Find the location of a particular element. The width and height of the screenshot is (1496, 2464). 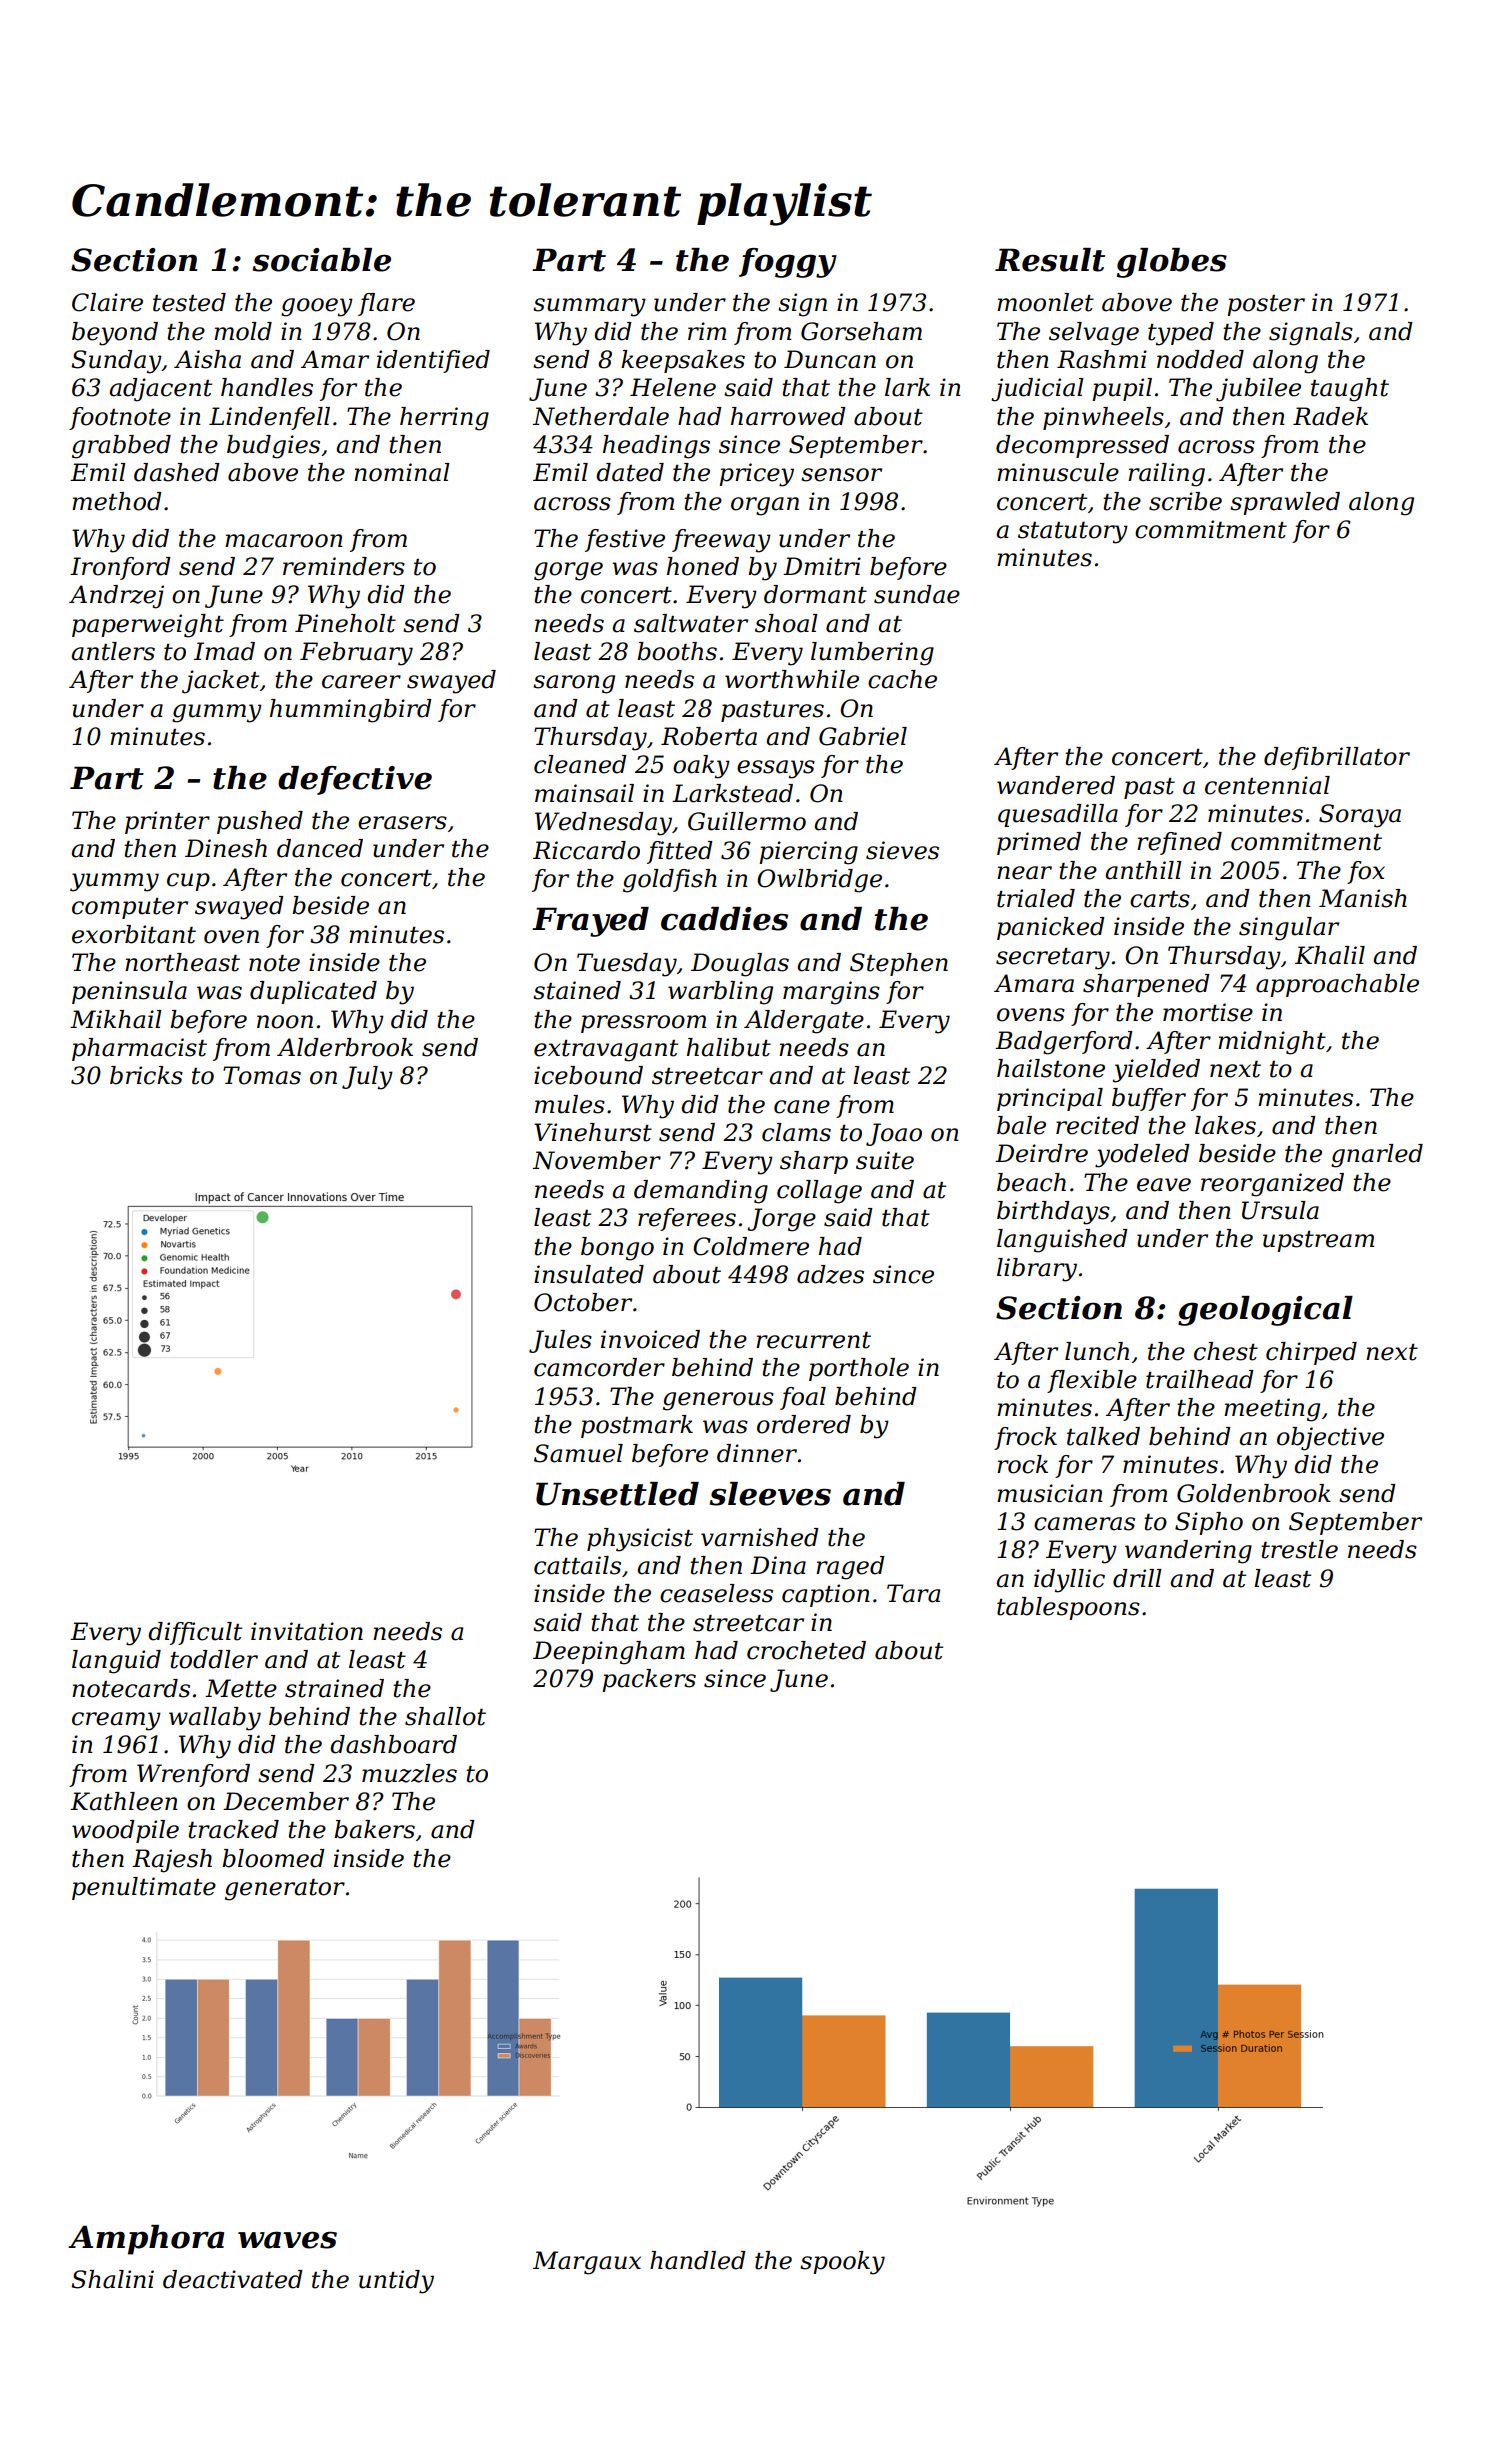

creamy is located at coordinates (116, 1721).
